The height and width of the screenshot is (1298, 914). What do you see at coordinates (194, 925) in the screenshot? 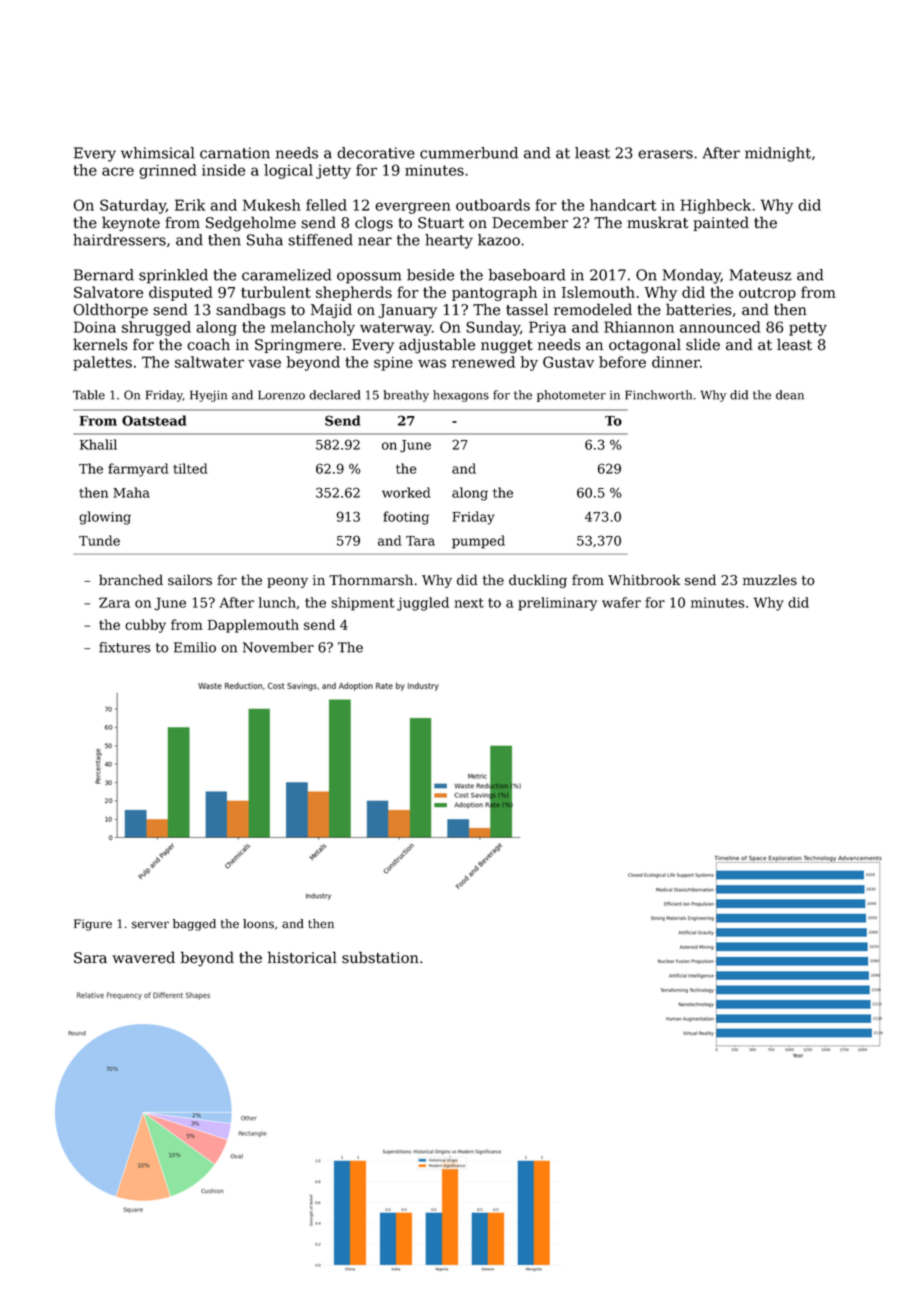
I see `bagged` at bounding box center [194, 925].
